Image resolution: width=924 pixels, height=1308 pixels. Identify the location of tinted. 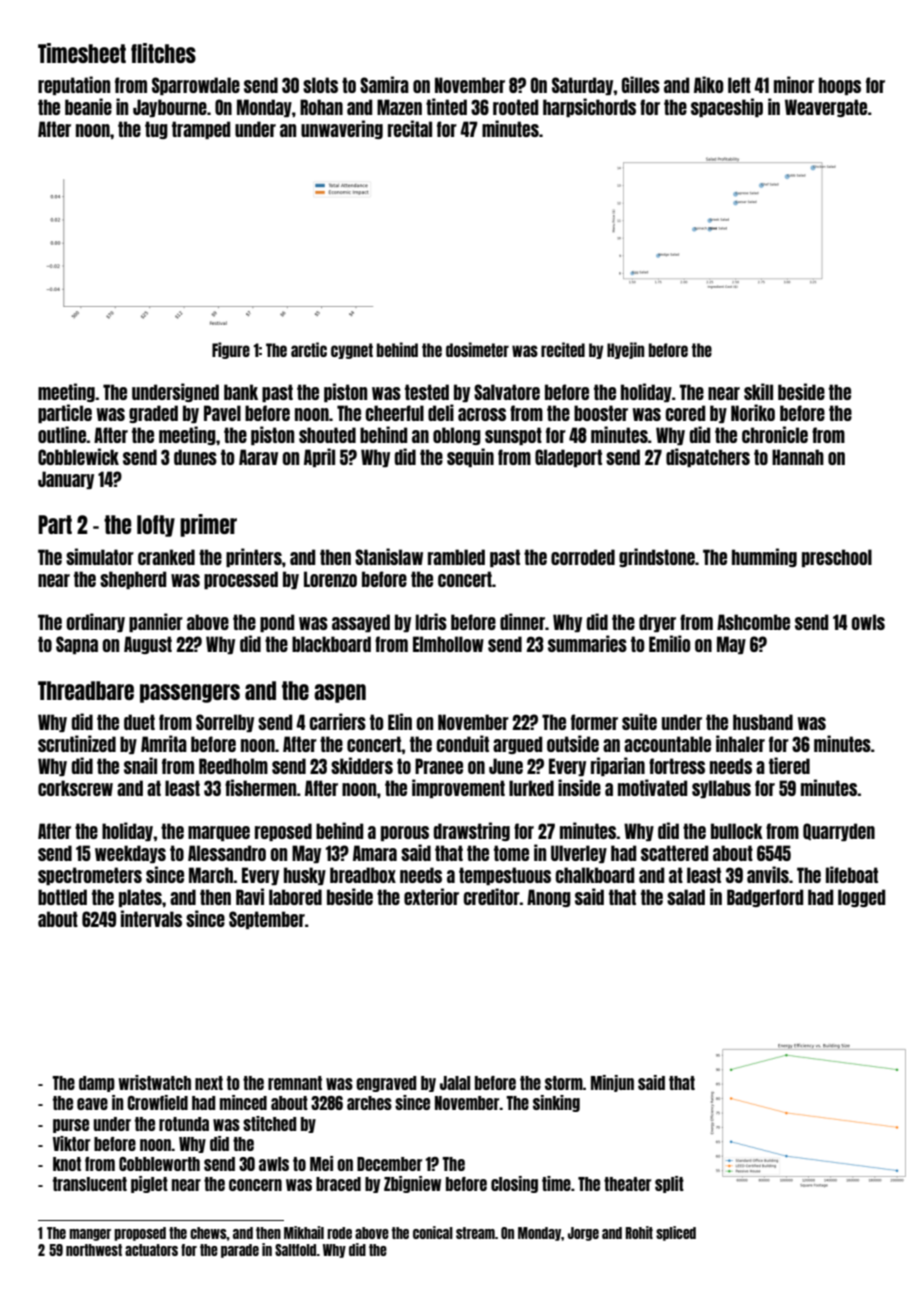
(446, 106).
